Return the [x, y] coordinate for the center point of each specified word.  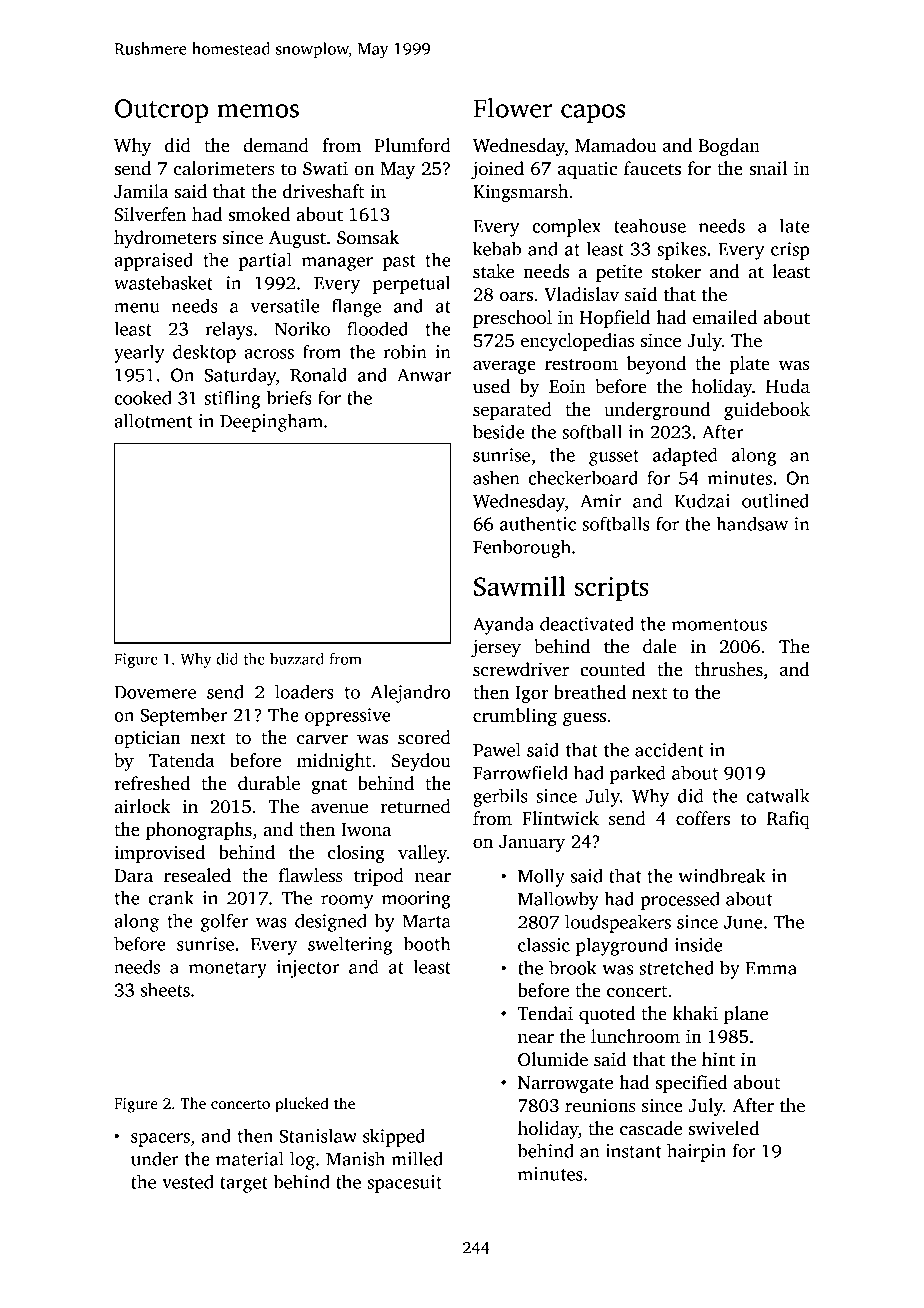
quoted [607, 1015]
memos [258, 111]
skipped [394, 1137]
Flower [513, 108]
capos [593, 113]
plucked [302, 1105]
